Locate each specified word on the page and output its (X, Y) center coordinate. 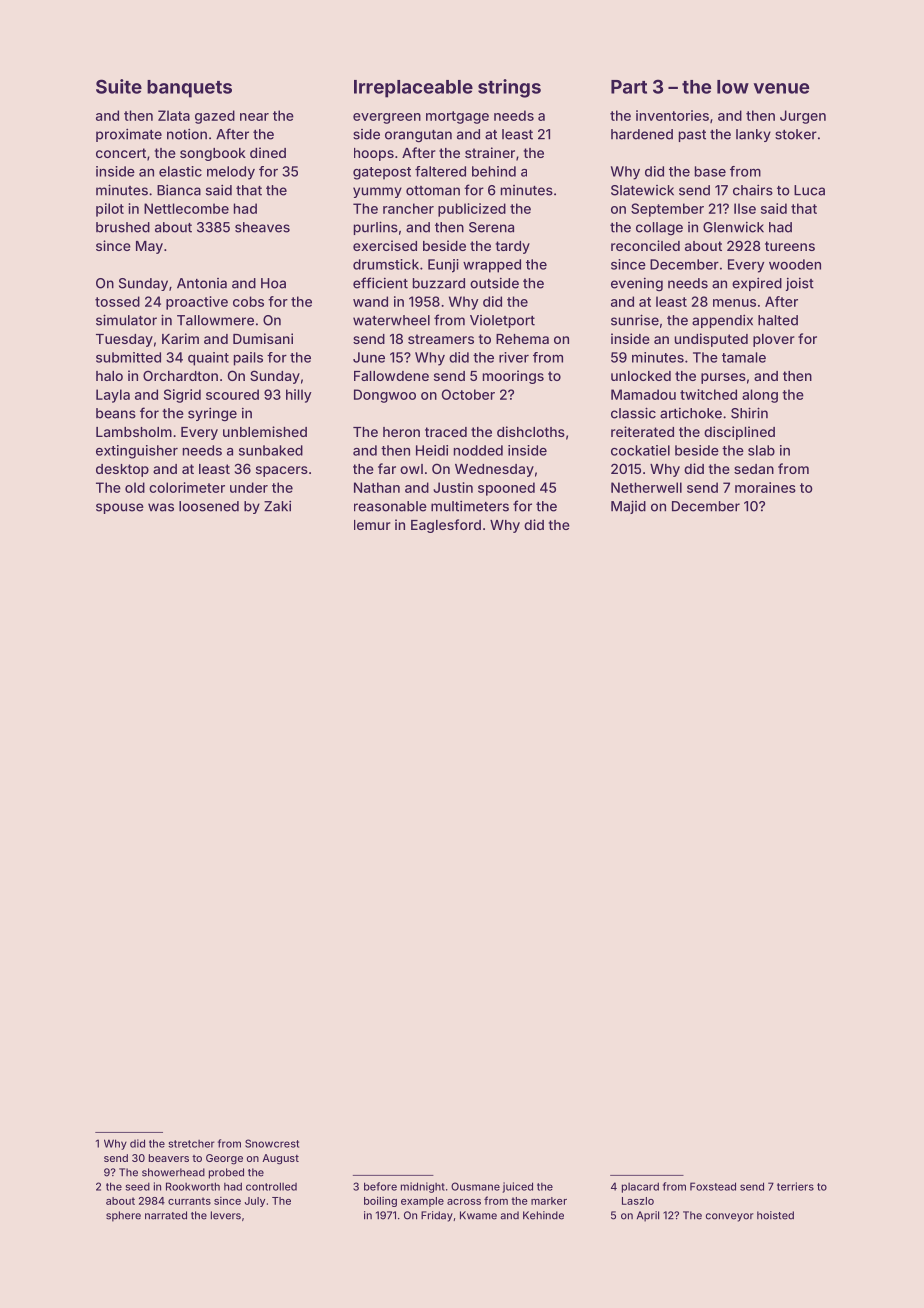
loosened (209, 506)
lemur (372, 525)
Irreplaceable (413, 89)
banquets (189, 89)
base (710, 171)
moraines (765, 487)
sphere (123, 1216)
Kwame (478, 1215)
